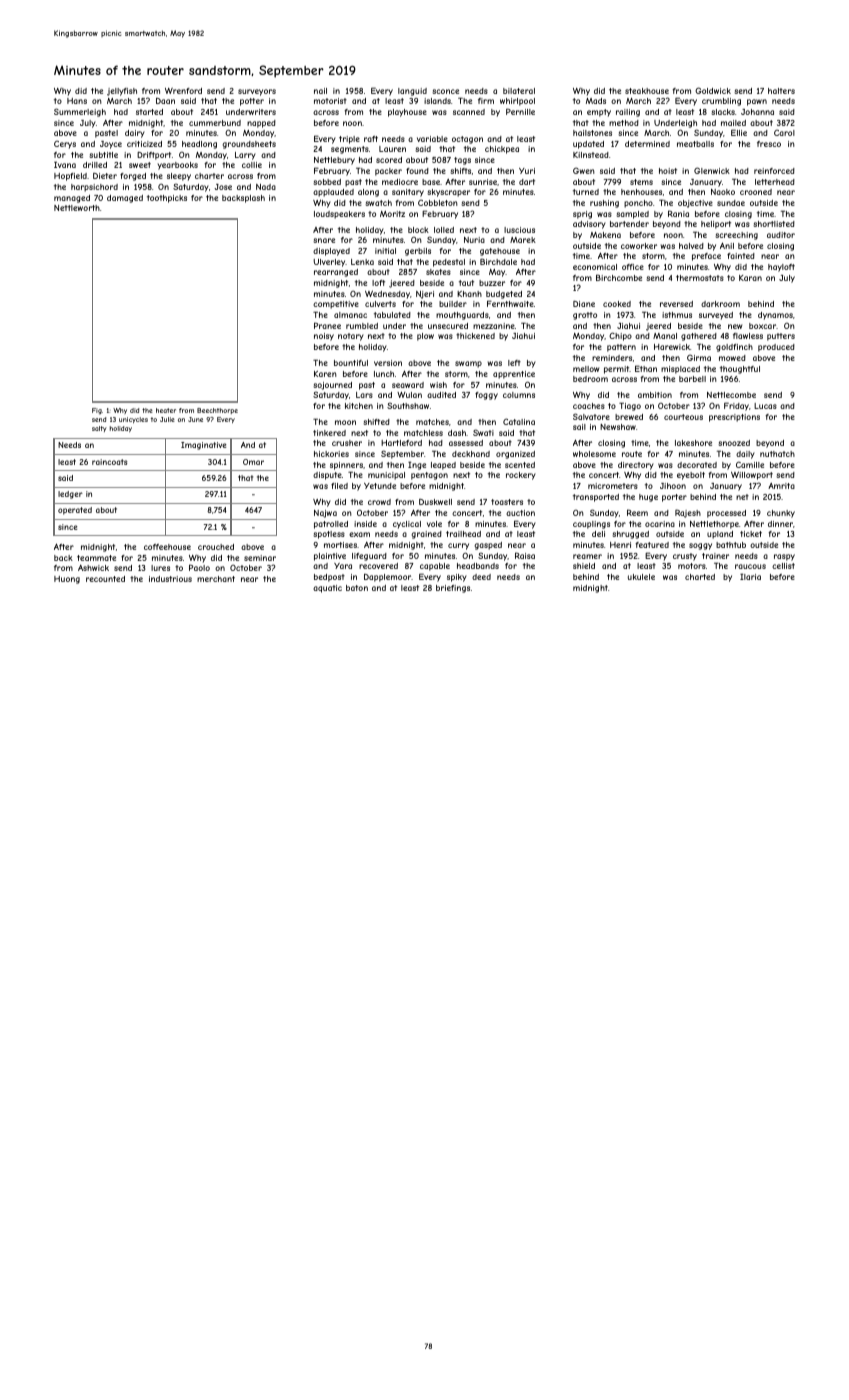 The height and width of the screenshot is (1400, 849). Describe the element at coordinates (350, 150) in the screenshot. I see `segments` at that location.
